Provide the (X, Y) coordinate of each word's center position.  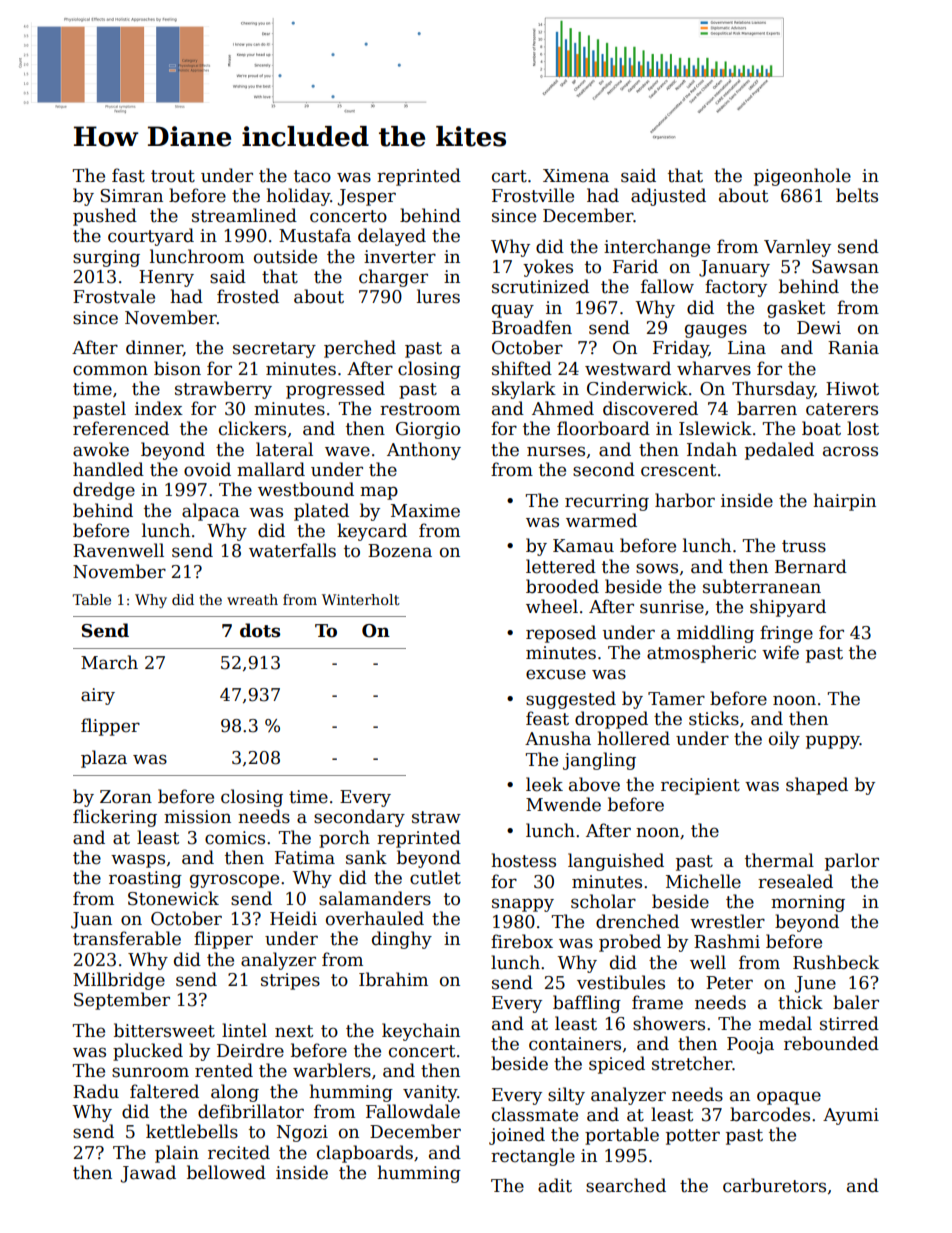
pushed (105, 217)
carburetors (774, 1185)
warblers (332, 1070)
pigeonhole (802, 177)
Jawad (148, 1174)
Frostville (533, 195)
